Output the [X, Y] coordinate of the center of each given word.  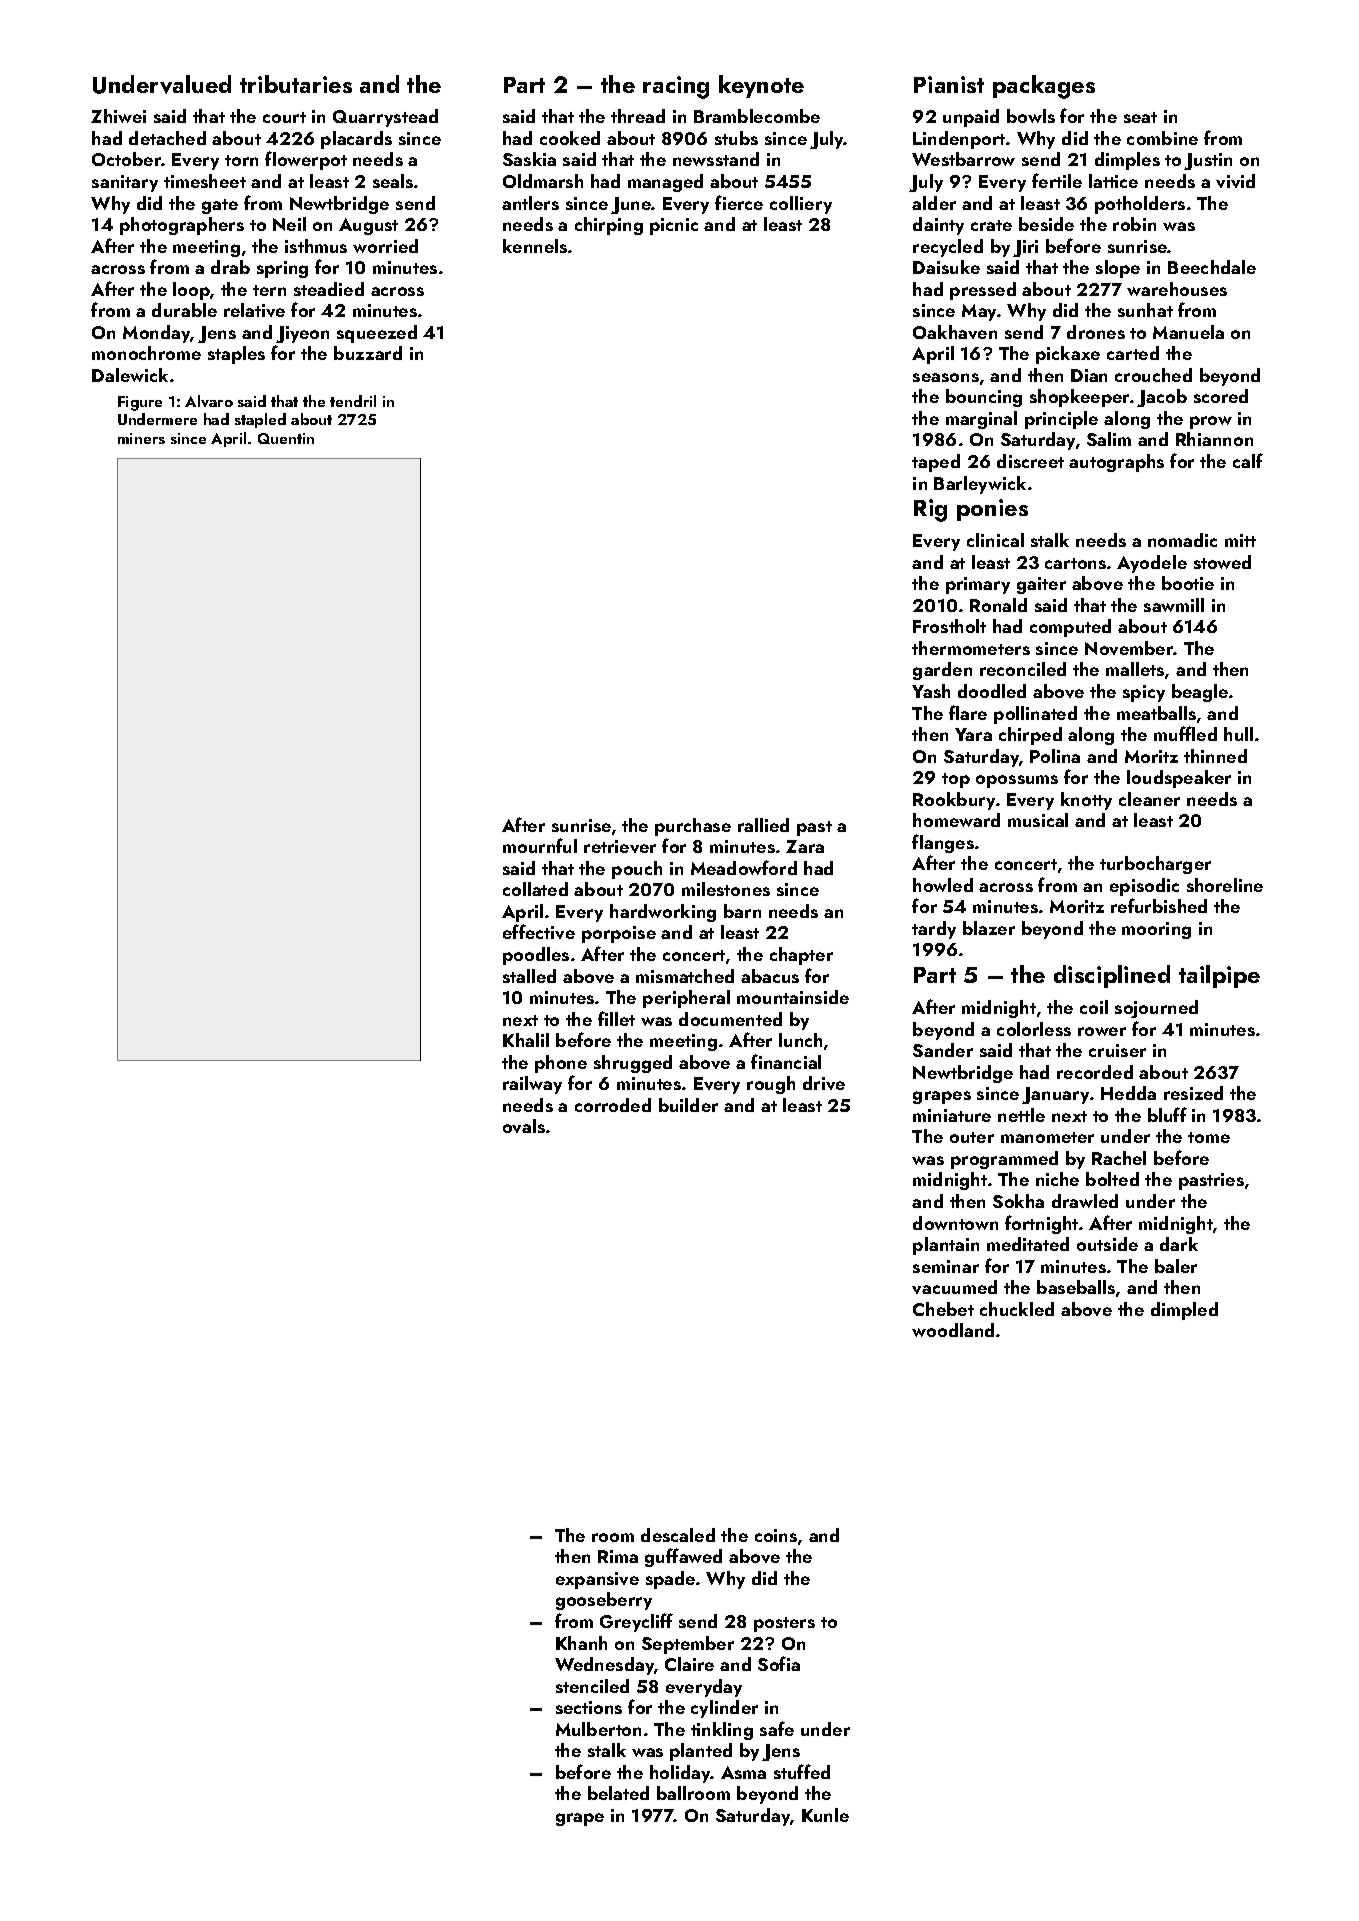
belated [618, 1793]
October [127, 159]
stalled [529, 976]
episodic [1144, 887]
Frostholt [949, 626]
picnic [674, 226]
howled [943, 885]
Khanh [581, 1643]
